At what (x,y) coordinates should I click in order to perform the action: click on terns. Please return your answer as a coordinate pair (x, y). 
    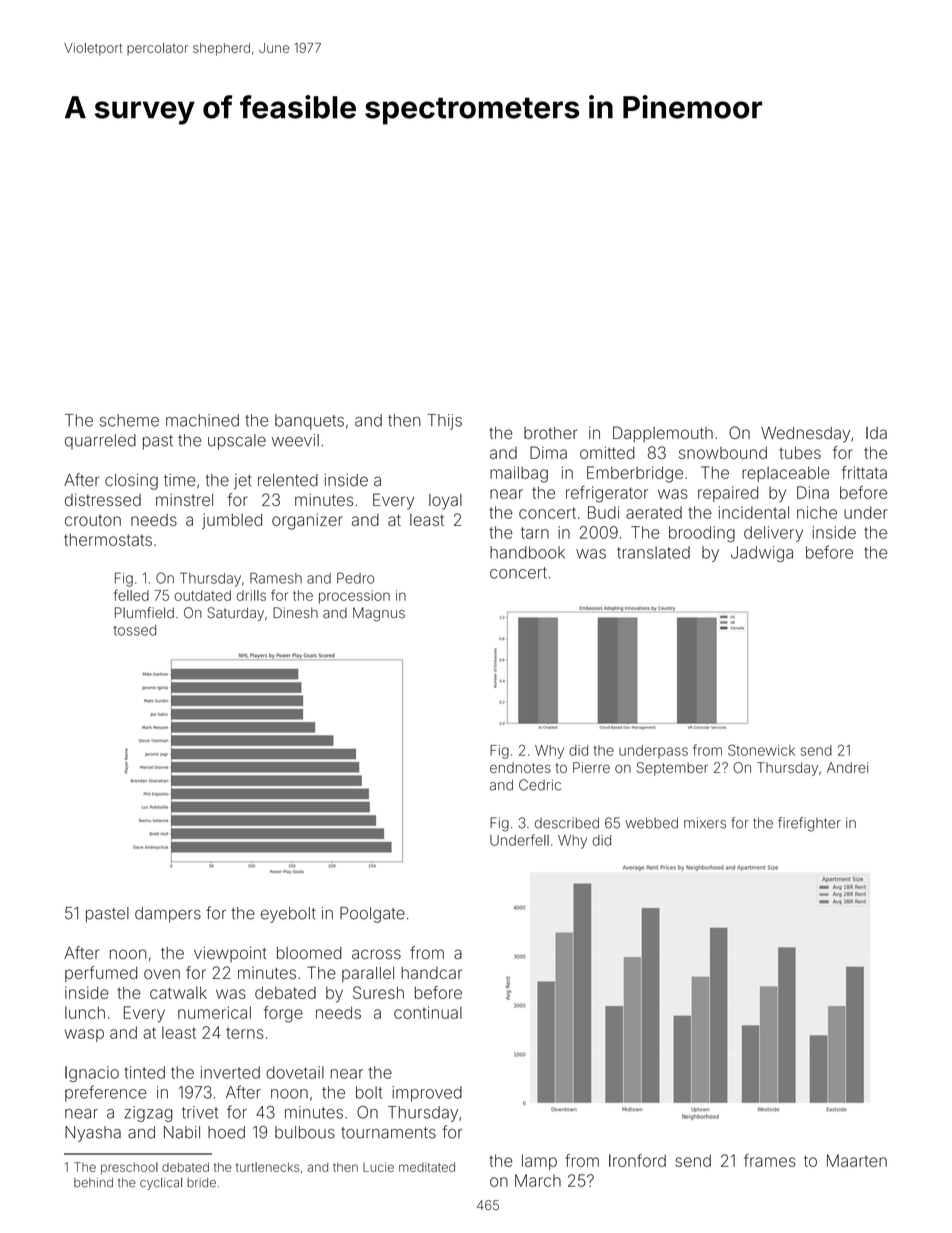
    Looking at the image, I should click on (245, 1033).
